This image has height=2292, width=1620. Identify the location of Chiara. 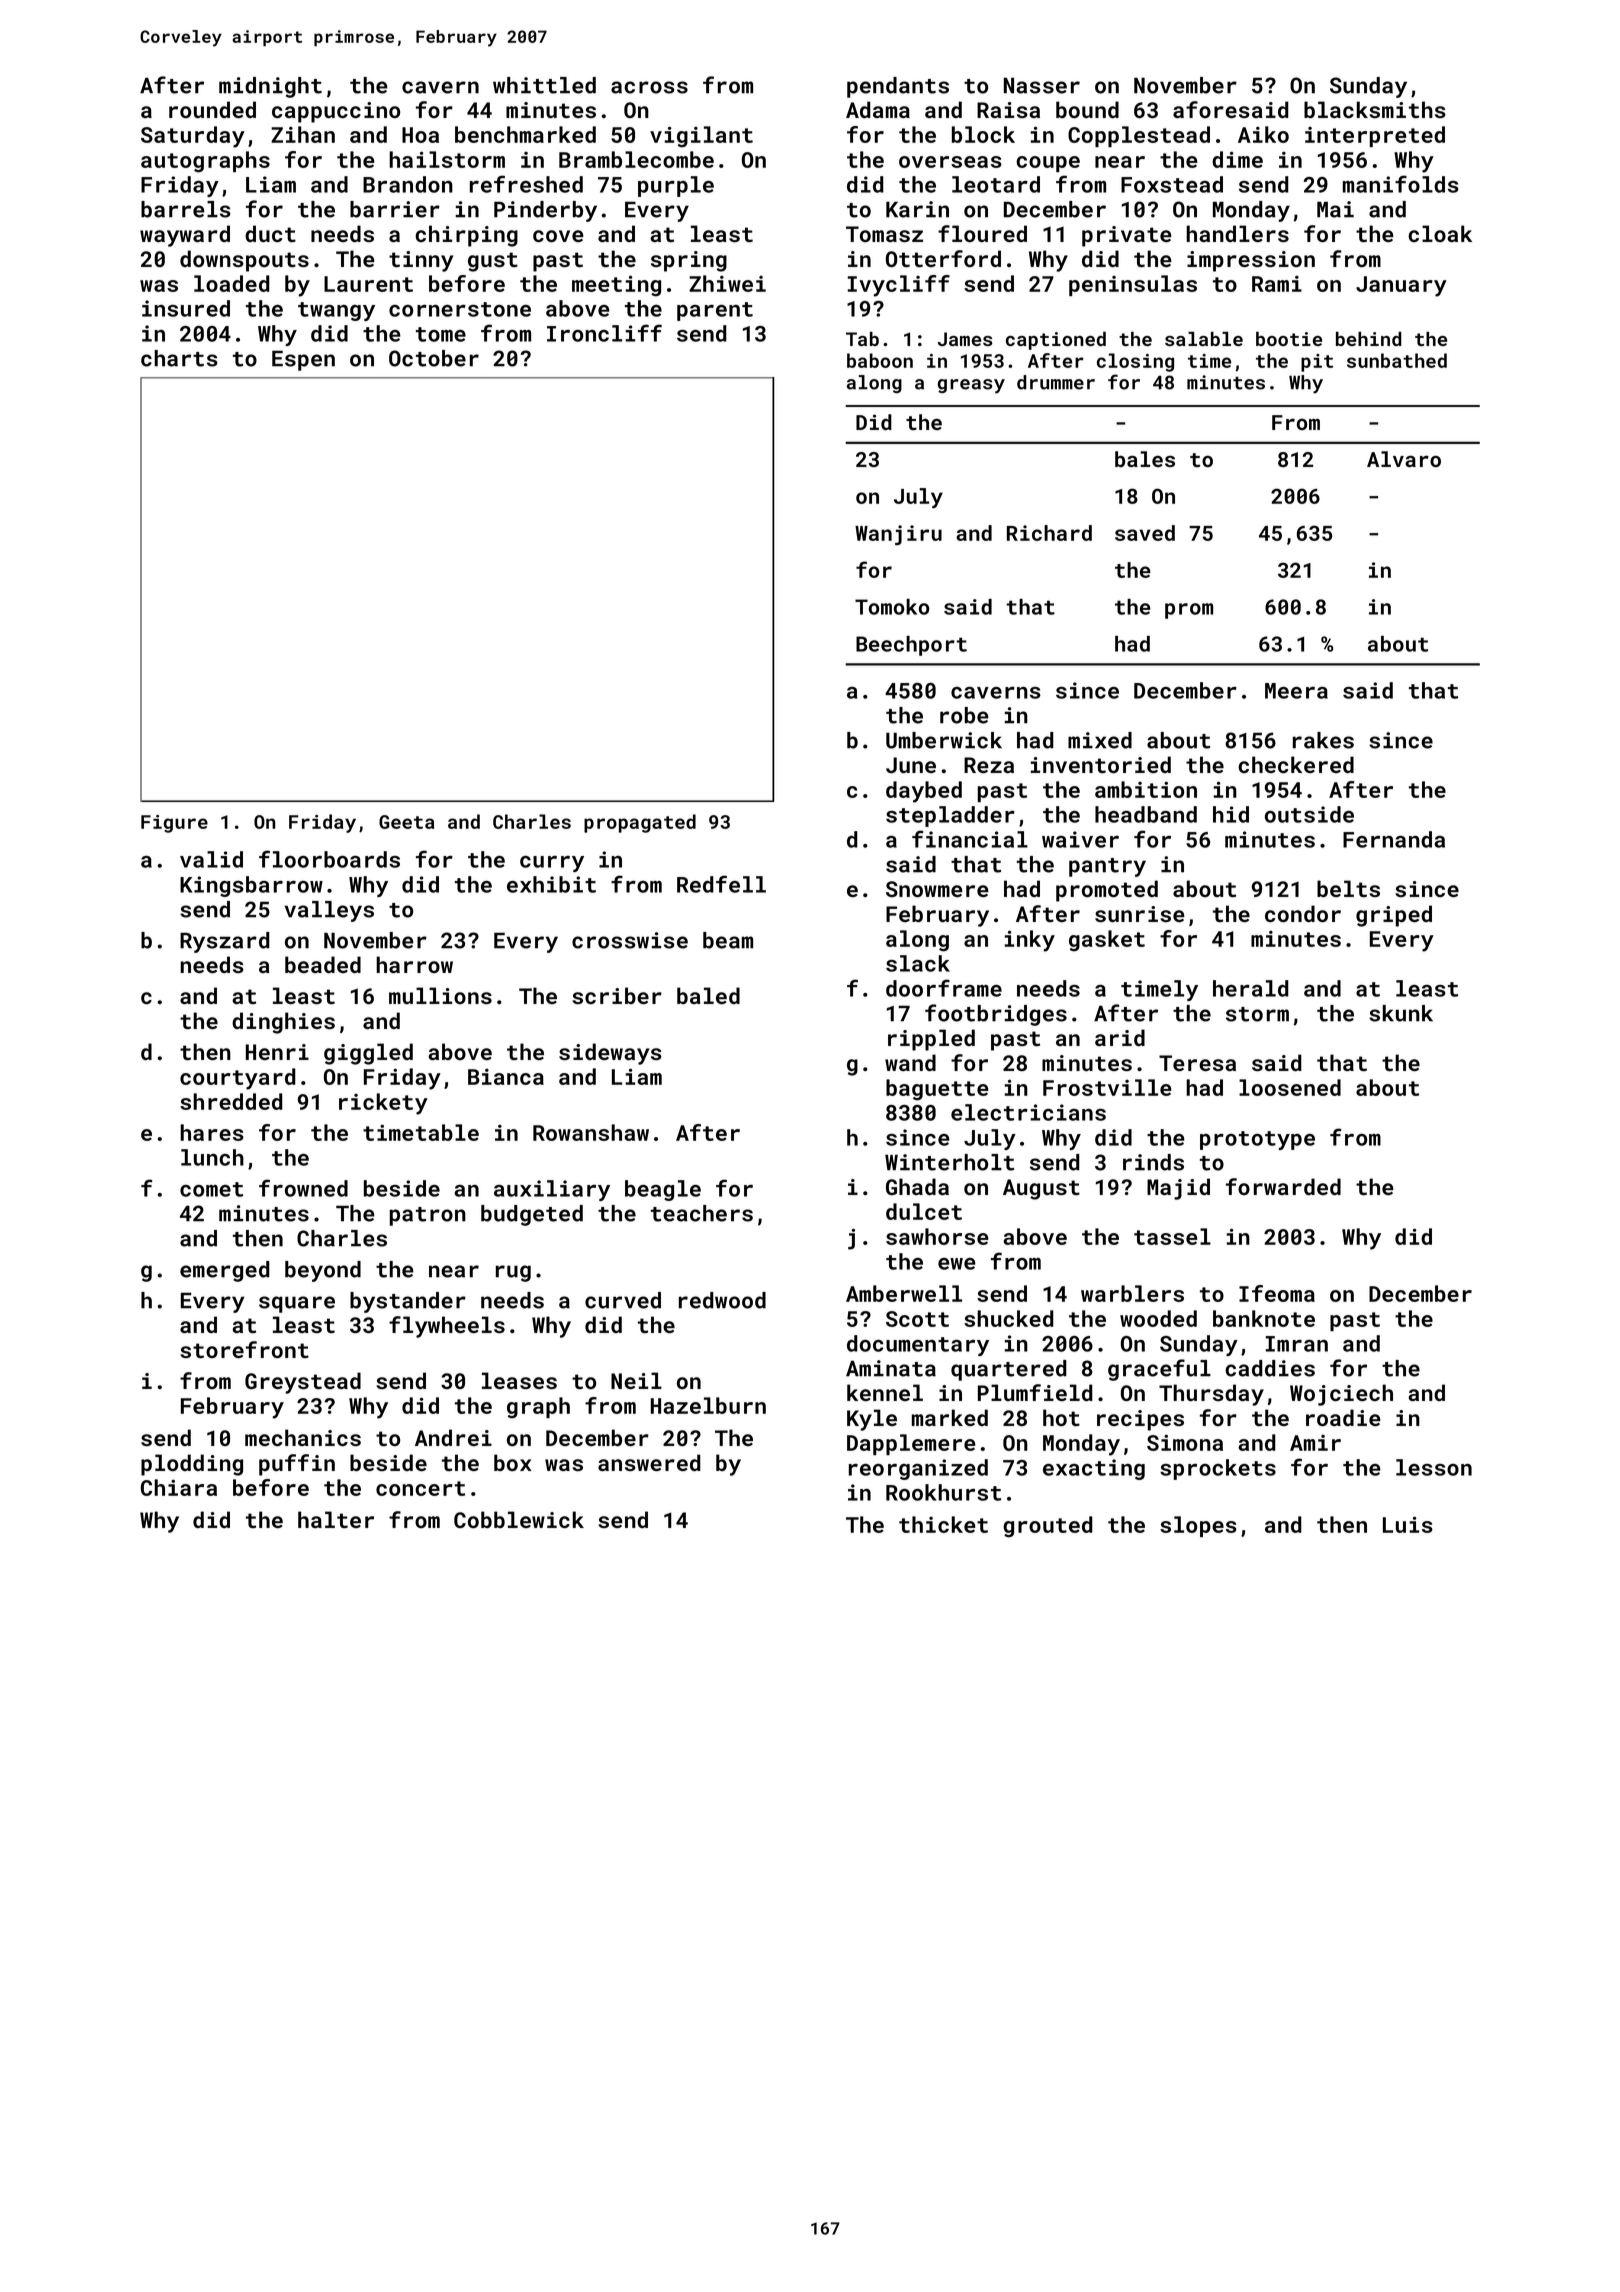
(179, 1487).
